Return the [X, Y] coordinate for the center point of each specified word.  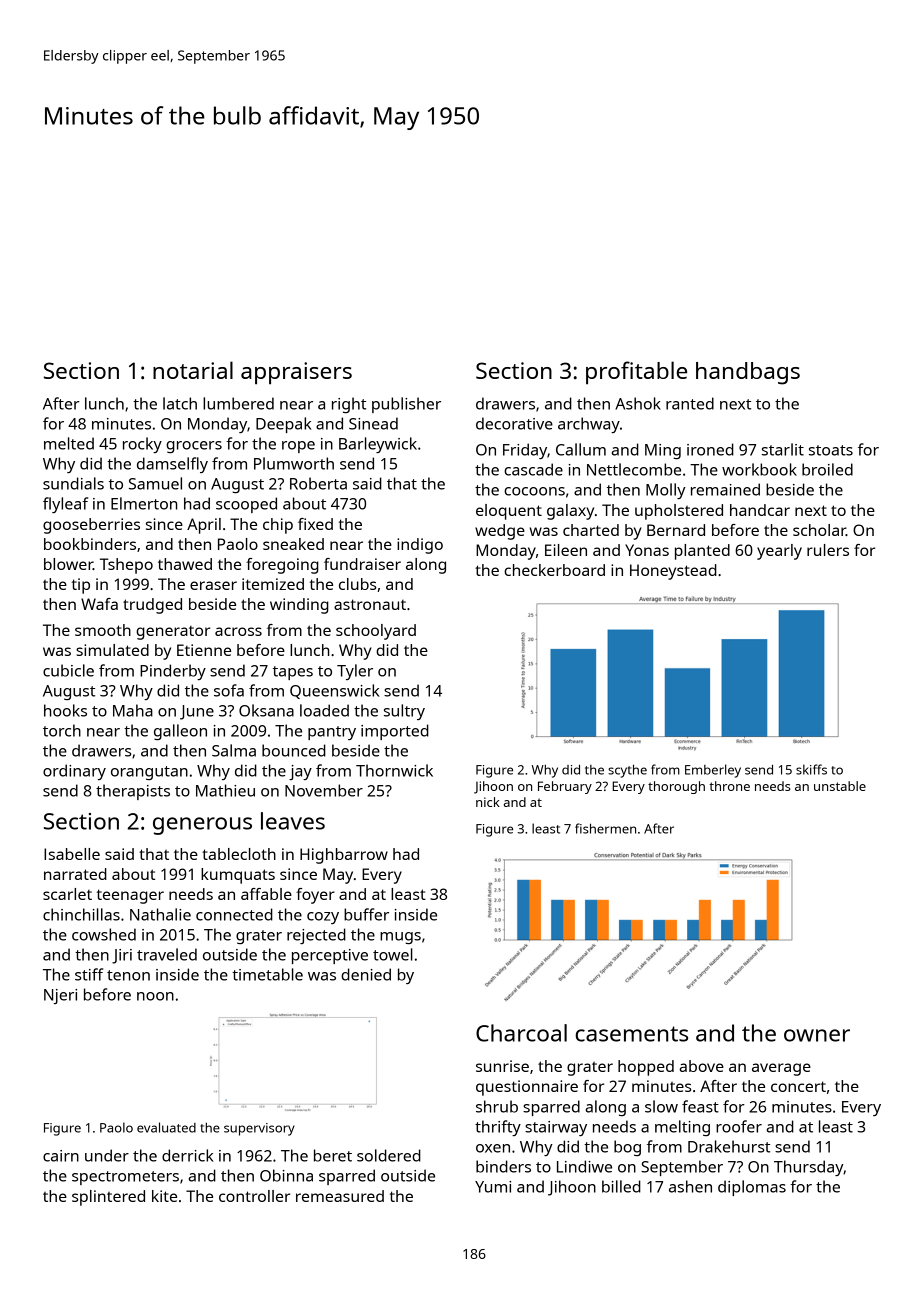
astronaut [370, 604]
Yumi [493, 1187]
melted [69, 443]
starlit [783, 449]
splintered [108, 1198]
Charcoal [521, 1033]
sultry [404, 712]
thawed [185, 564]
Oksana [266, 710]
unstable [840, 786]
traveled [167, 954]
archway [589, 425]
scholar [819, 530]
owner [817, 1035]
